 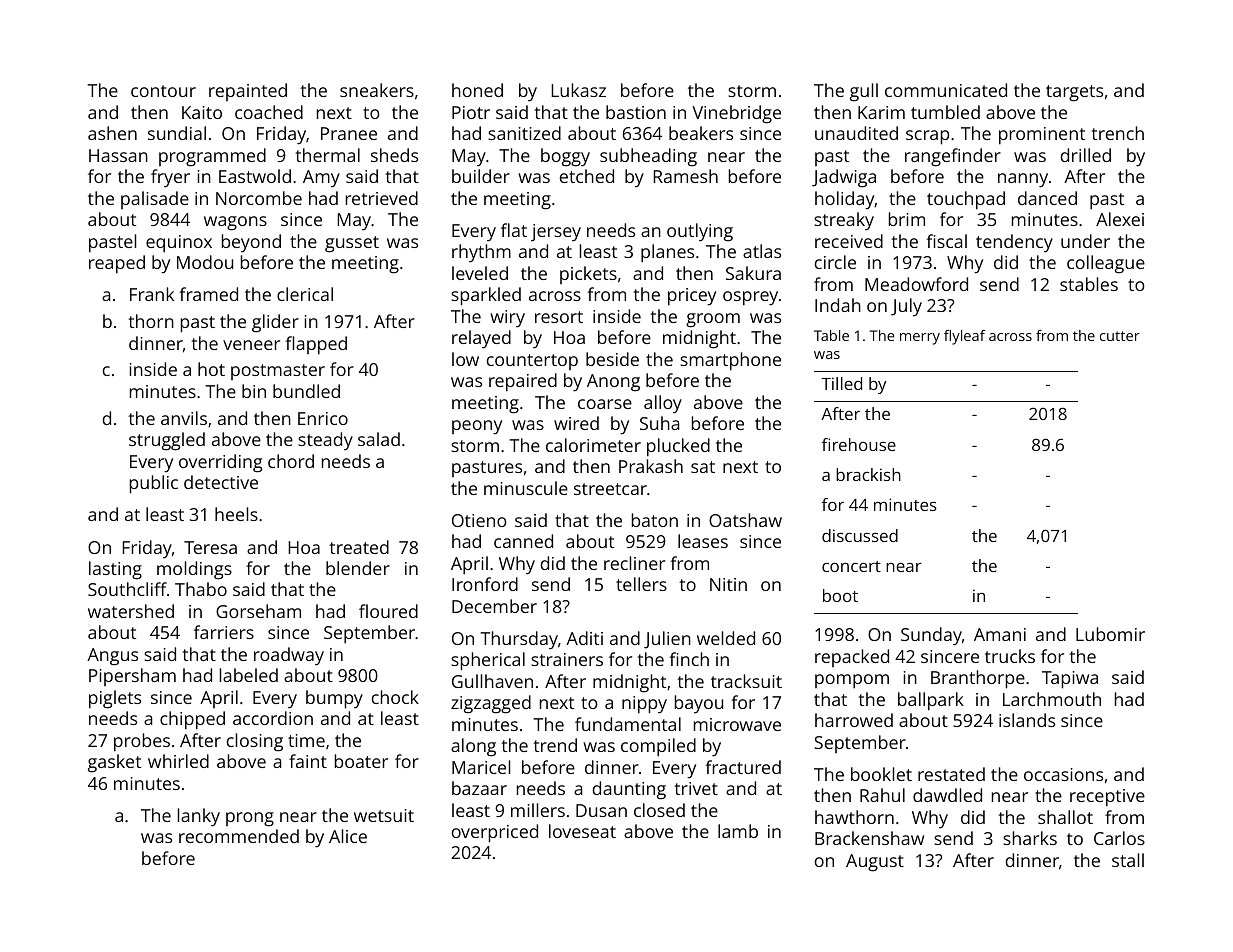 What do you see at coordinates (486, 296) in the image?
I see `sparkled` at bounding box center [486, 296].
